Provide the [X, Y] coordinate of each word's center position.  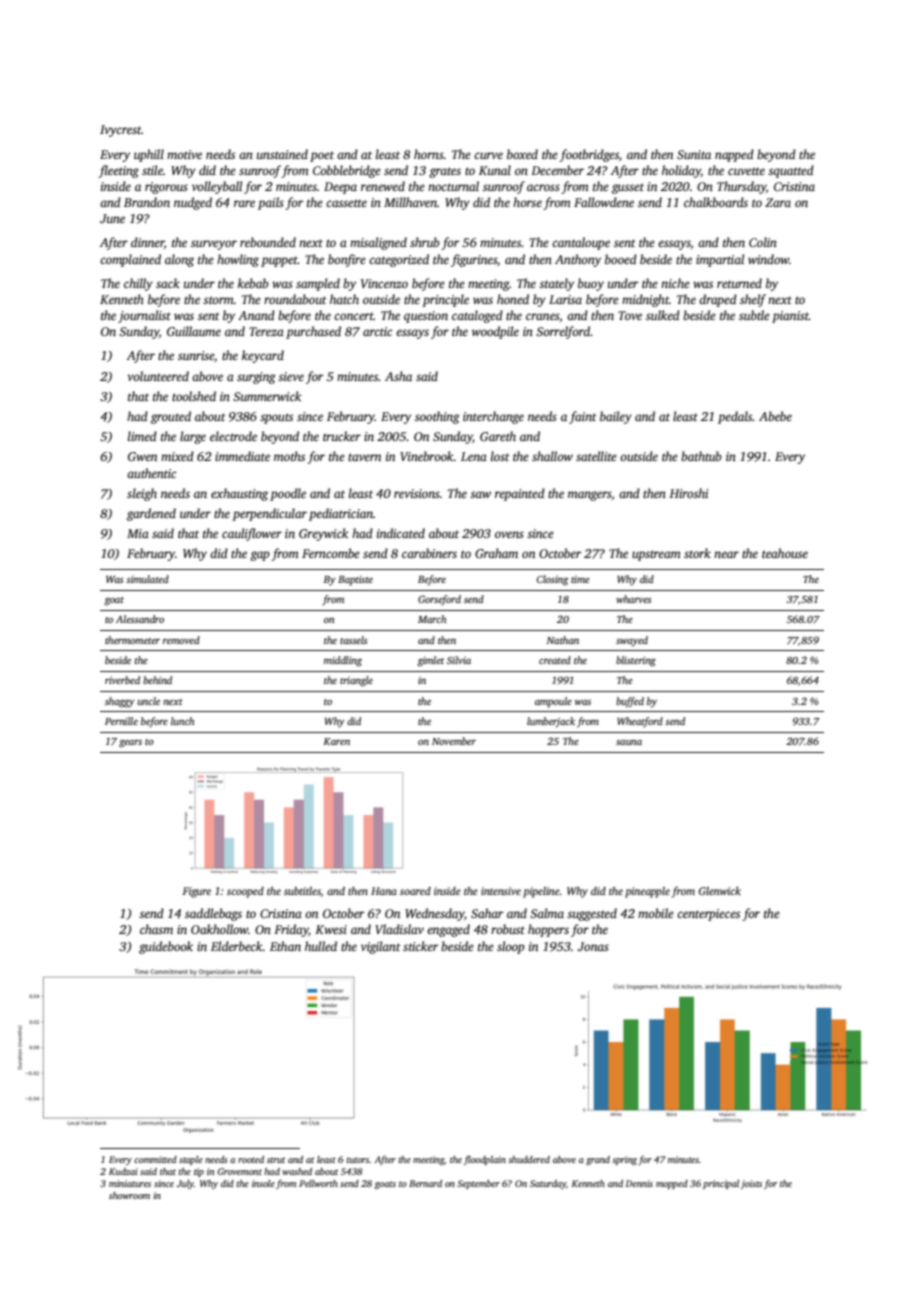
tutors [358, 1160]
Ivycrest [120, 131]
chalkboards [716, 202]
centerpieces [708, 915]
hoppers [548, 930]
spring [624, 1160]
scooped [245, 892]
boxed [522, 154]
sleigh [142, 494]
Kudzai [123, 1171]
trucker [342, 436]
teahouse [785, 553]
